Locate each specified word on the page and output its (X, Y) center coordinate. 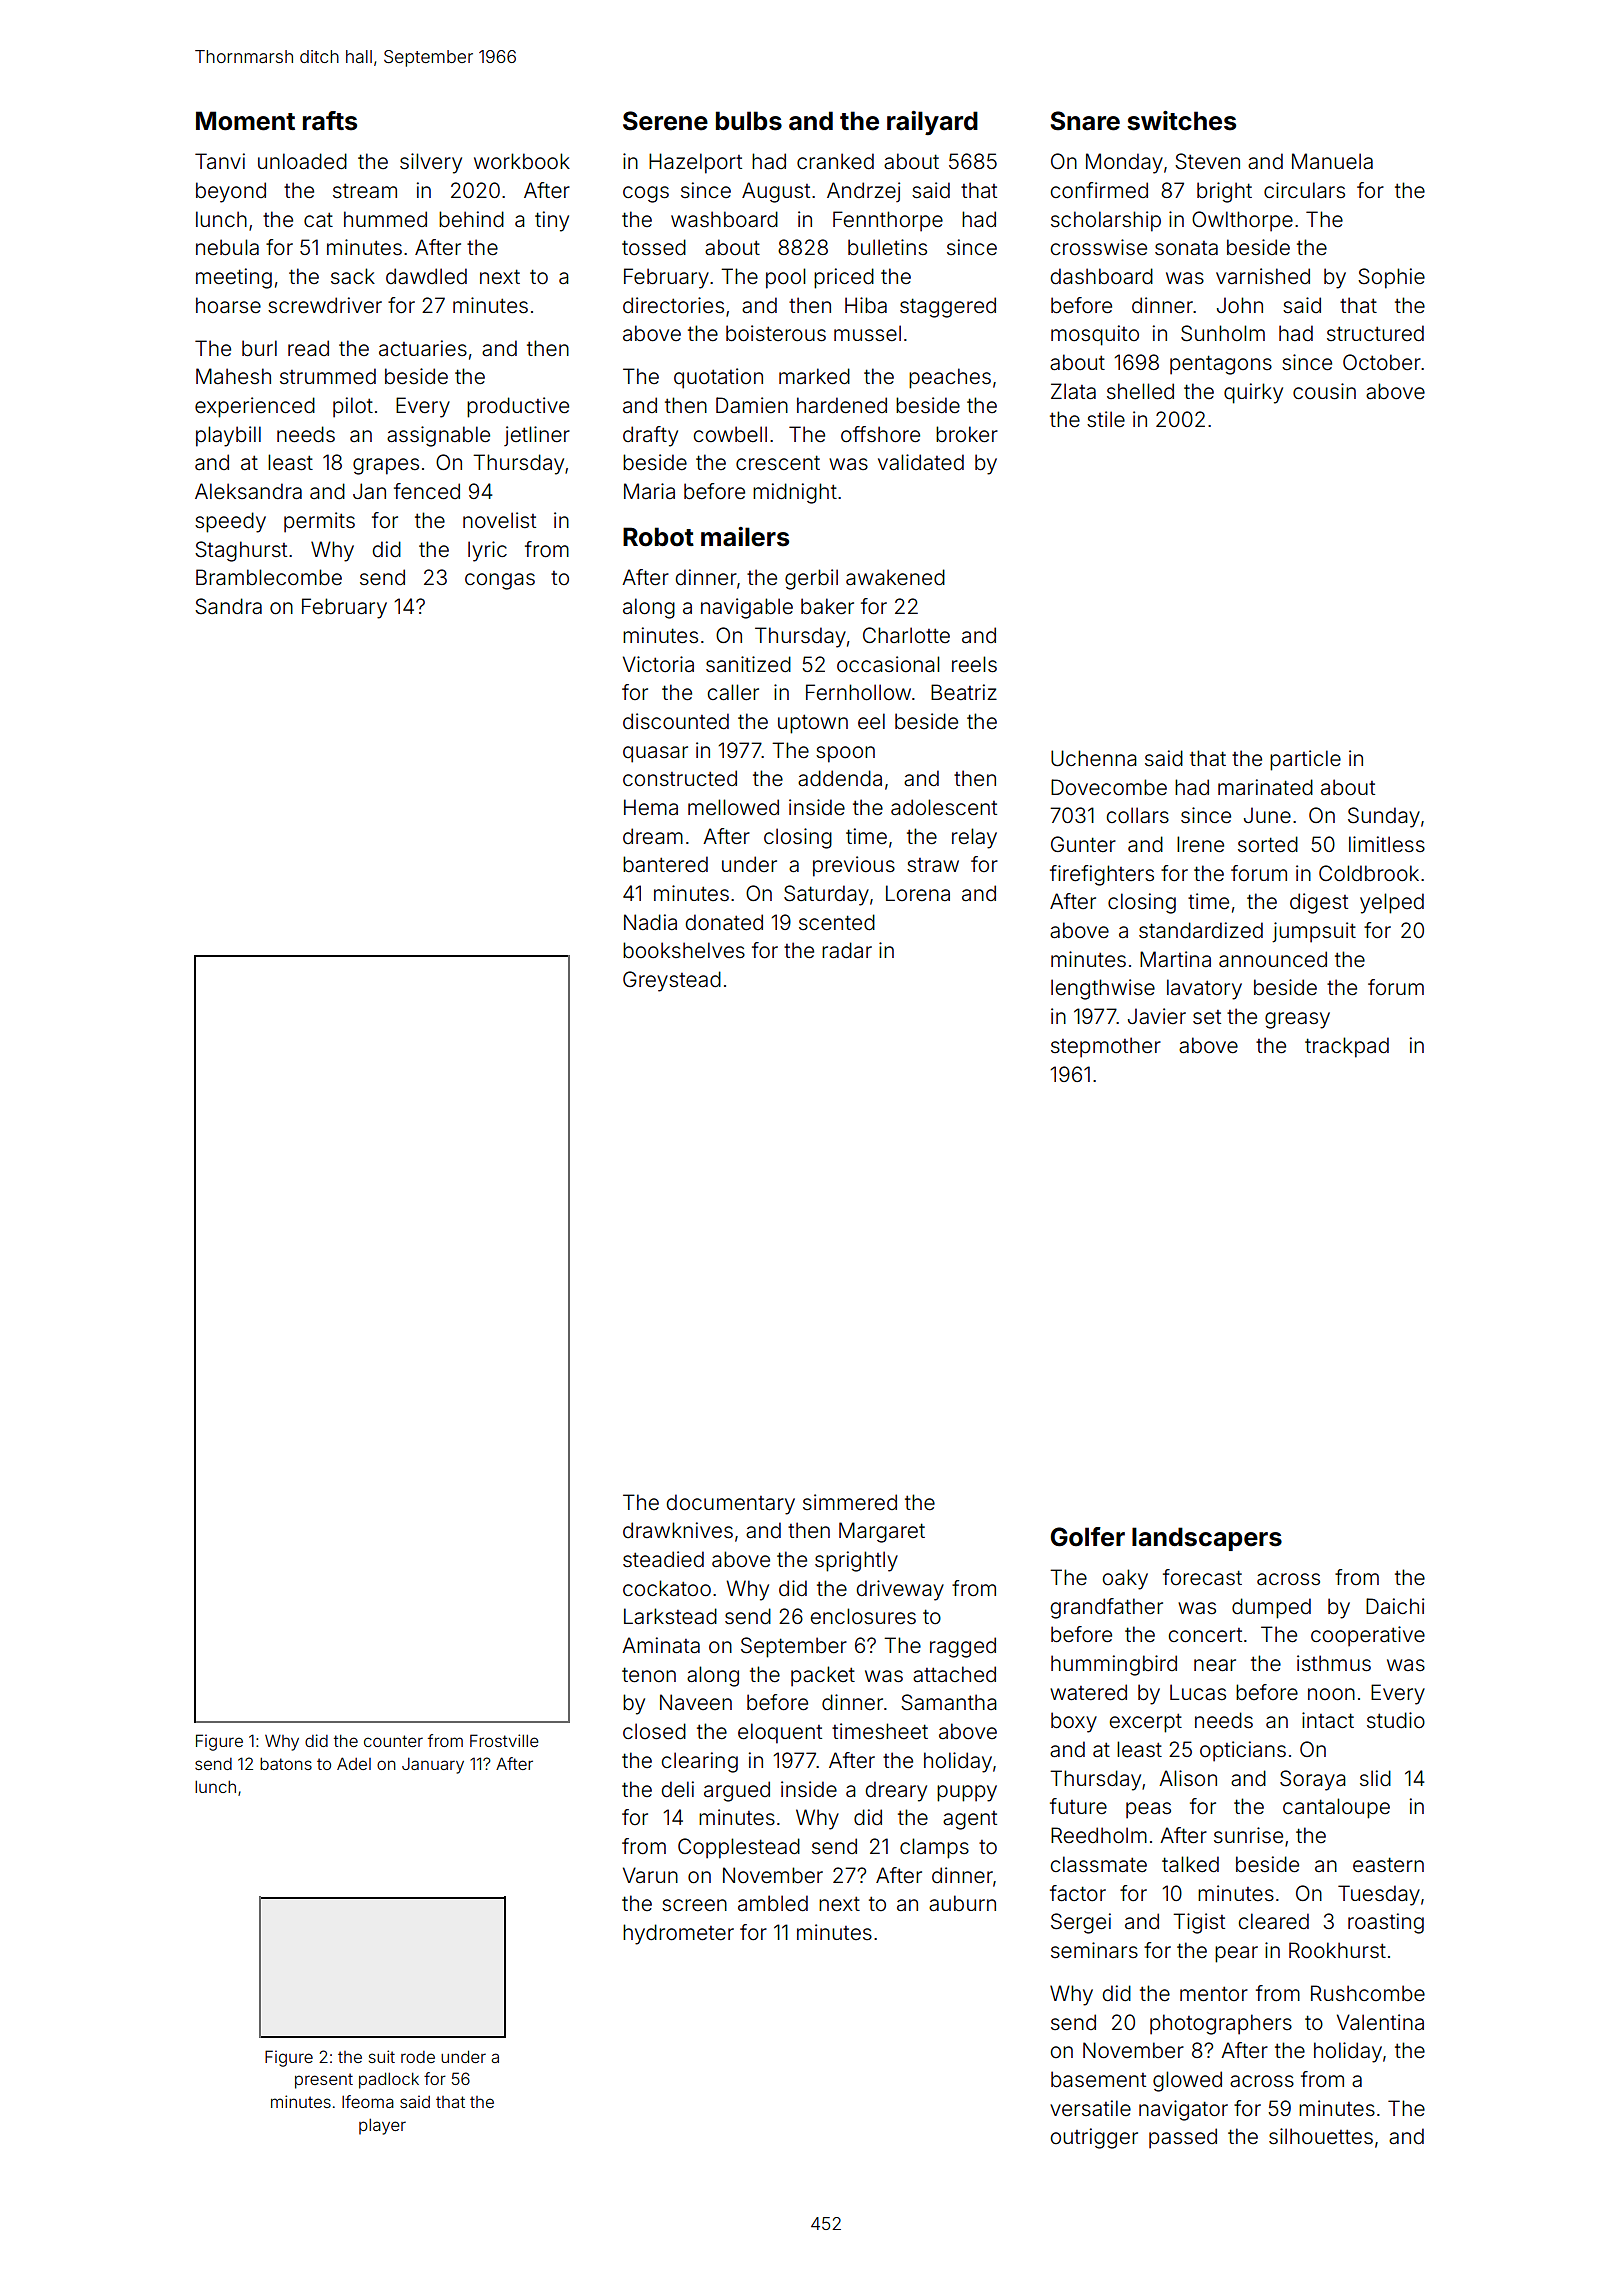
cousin (1324, 391)
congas (500, 581)
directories (673, 305)
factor (1078, 1893)
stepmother (1106, 1047)
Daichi (1395, 1606)
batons (286, 1764)
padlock (389, 2080)
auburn (962, 1903)
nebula (227, 247)
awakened (895, 577)
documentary (730, 1504)
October (1382, 362)
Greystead (672, 981)
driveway (900, 1590)
